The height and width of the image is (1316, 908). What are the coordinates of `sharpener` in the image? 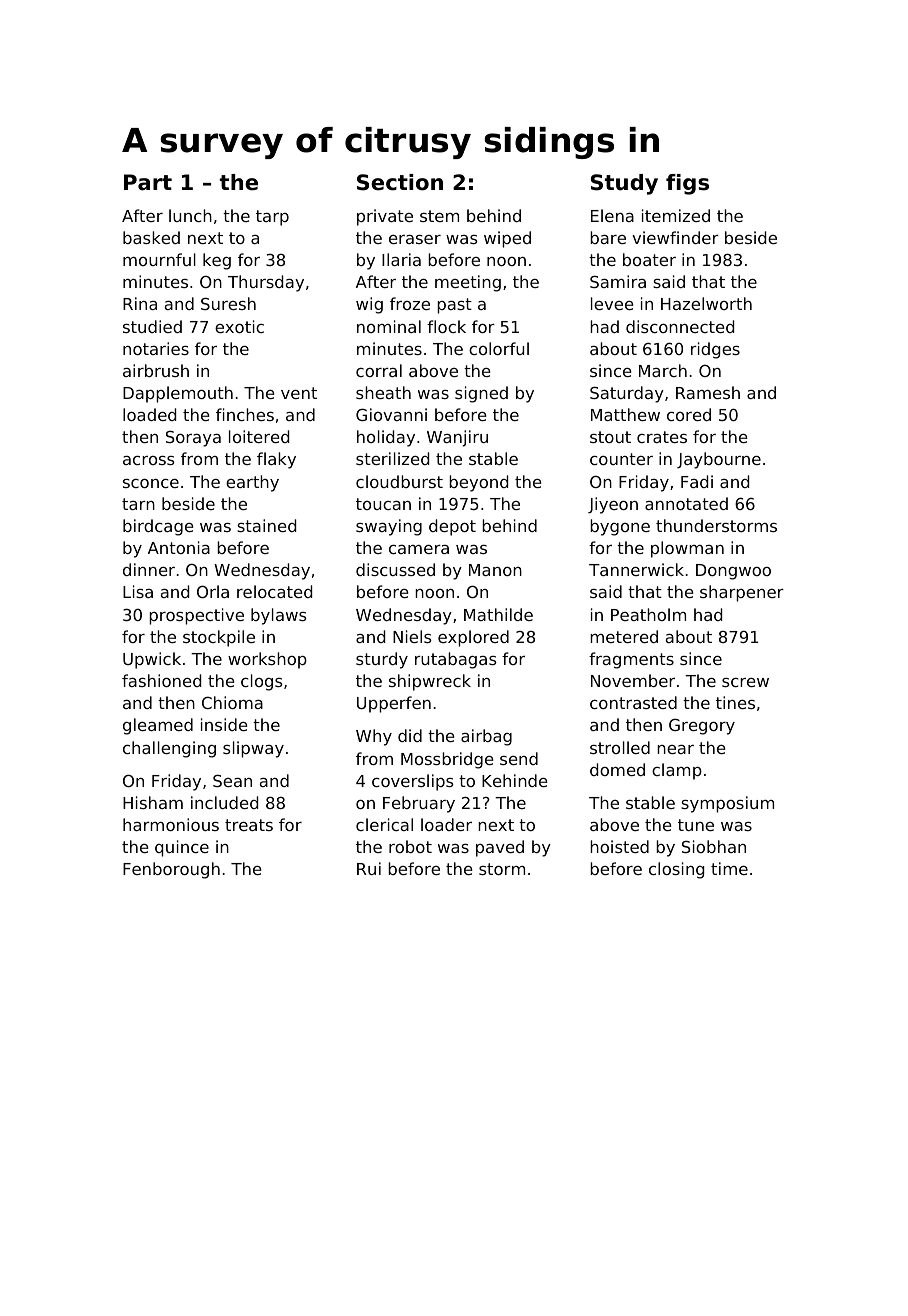 It's located at (742, 593).
